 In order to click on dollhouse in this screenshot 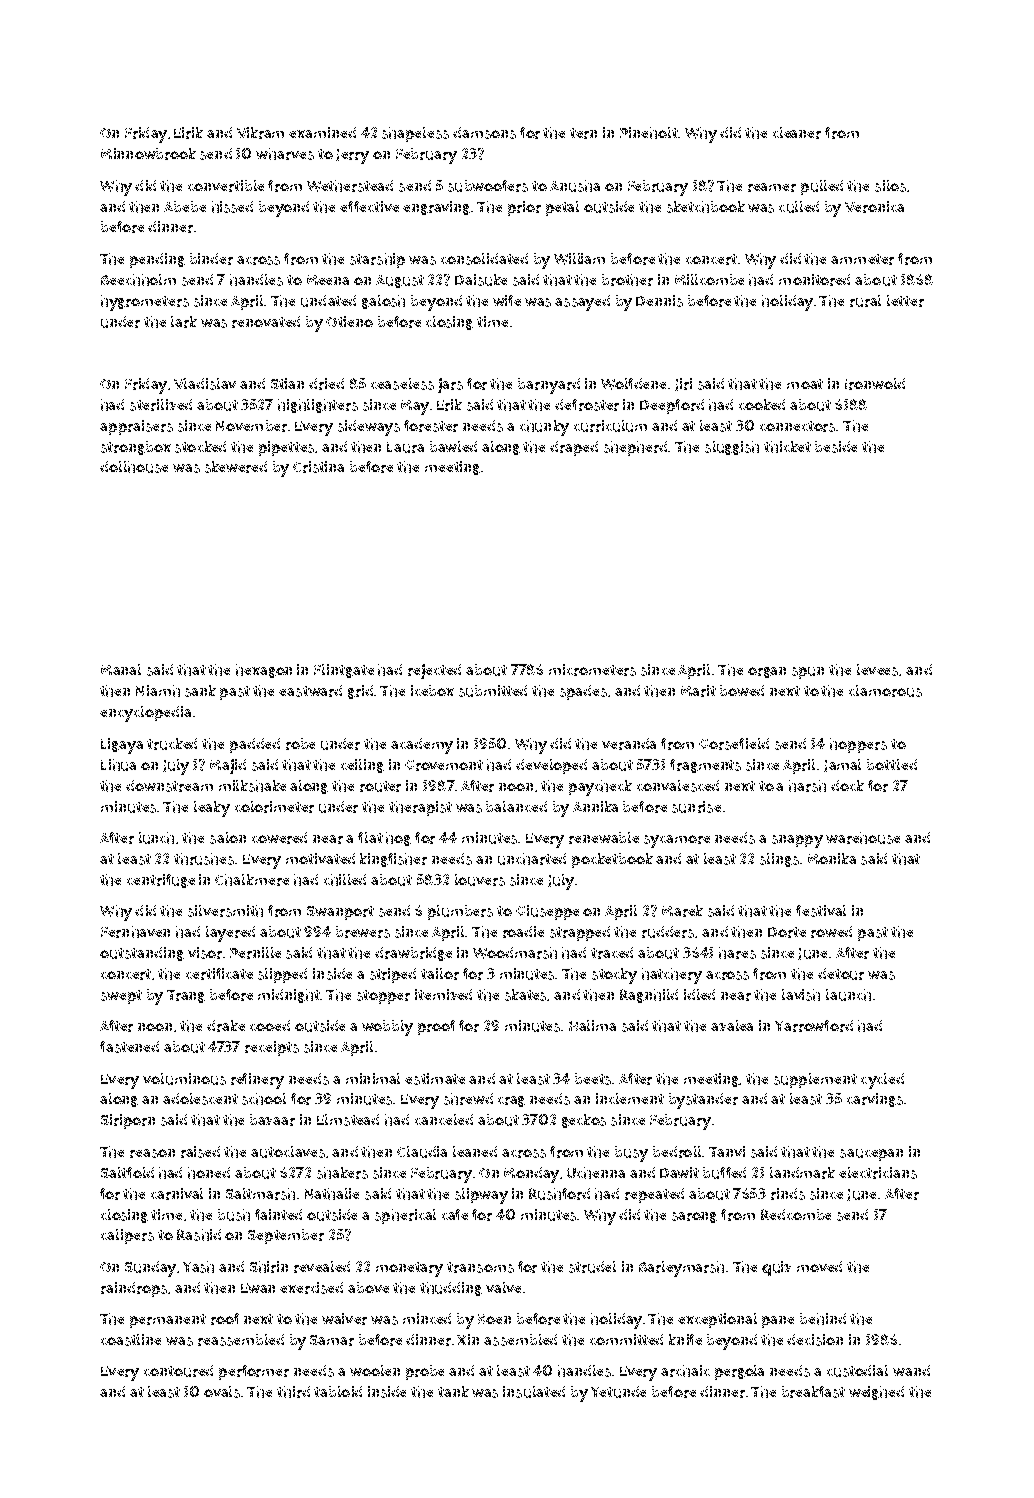, I will do `click(134, 467)`.
